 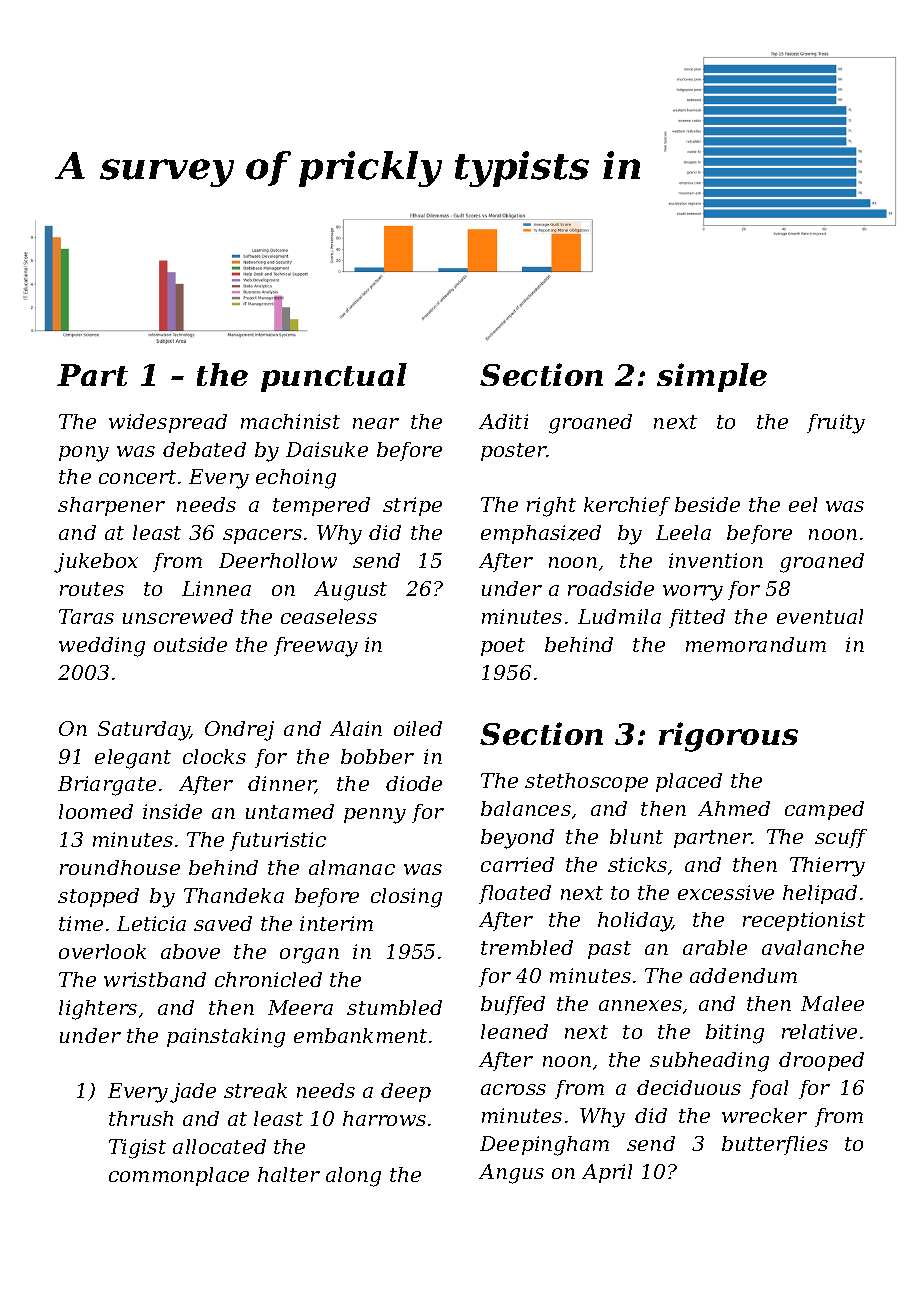 What do you see at coordinates (262, 536) in the screenshot?
I see `spacers` at bounding box center [262, 536].
